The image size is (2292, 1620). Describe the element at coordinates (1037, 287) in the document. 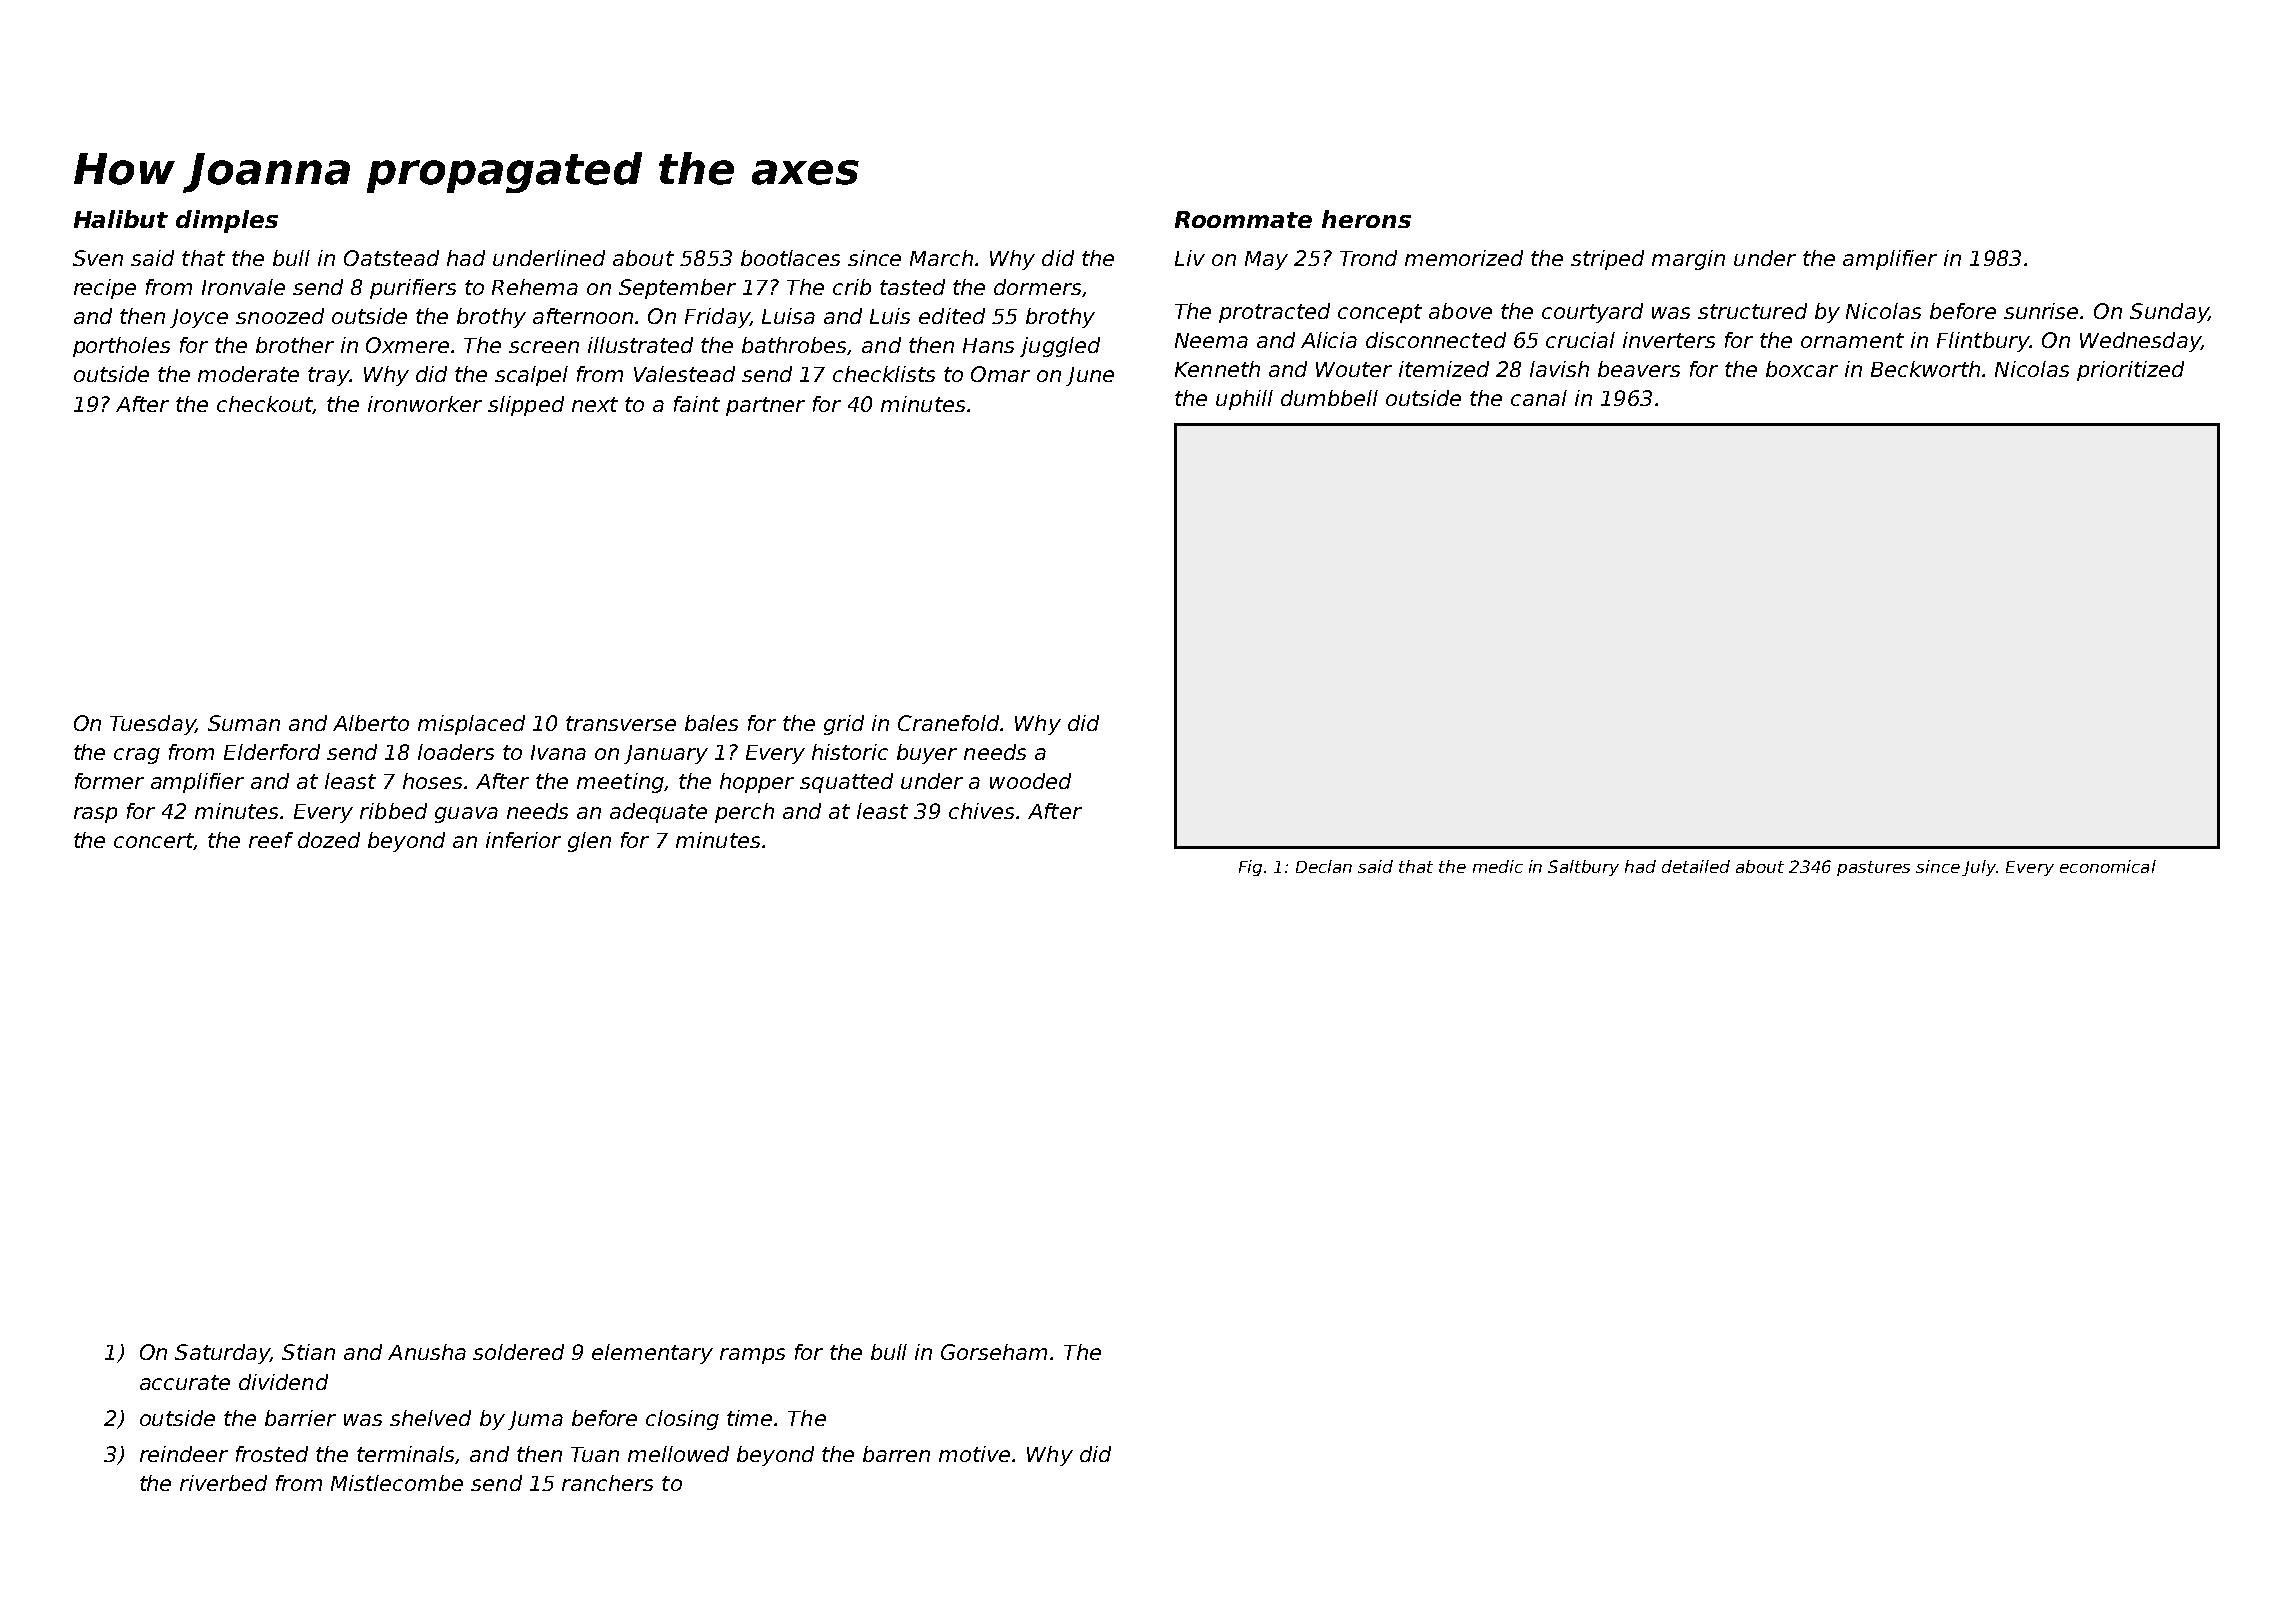

I see `dormers` at that location.
